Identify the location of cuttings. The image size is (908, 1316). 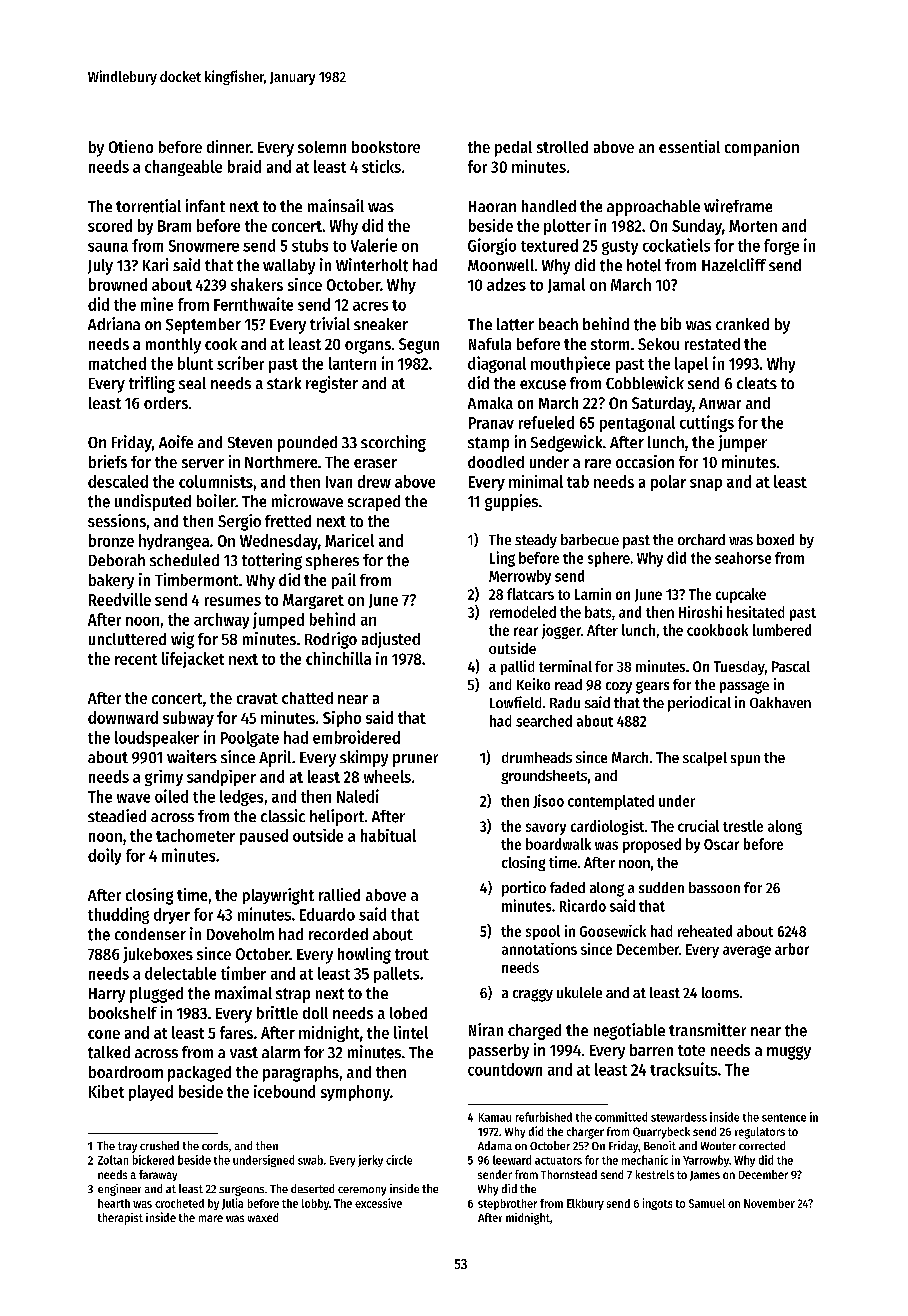
(707, 423).
